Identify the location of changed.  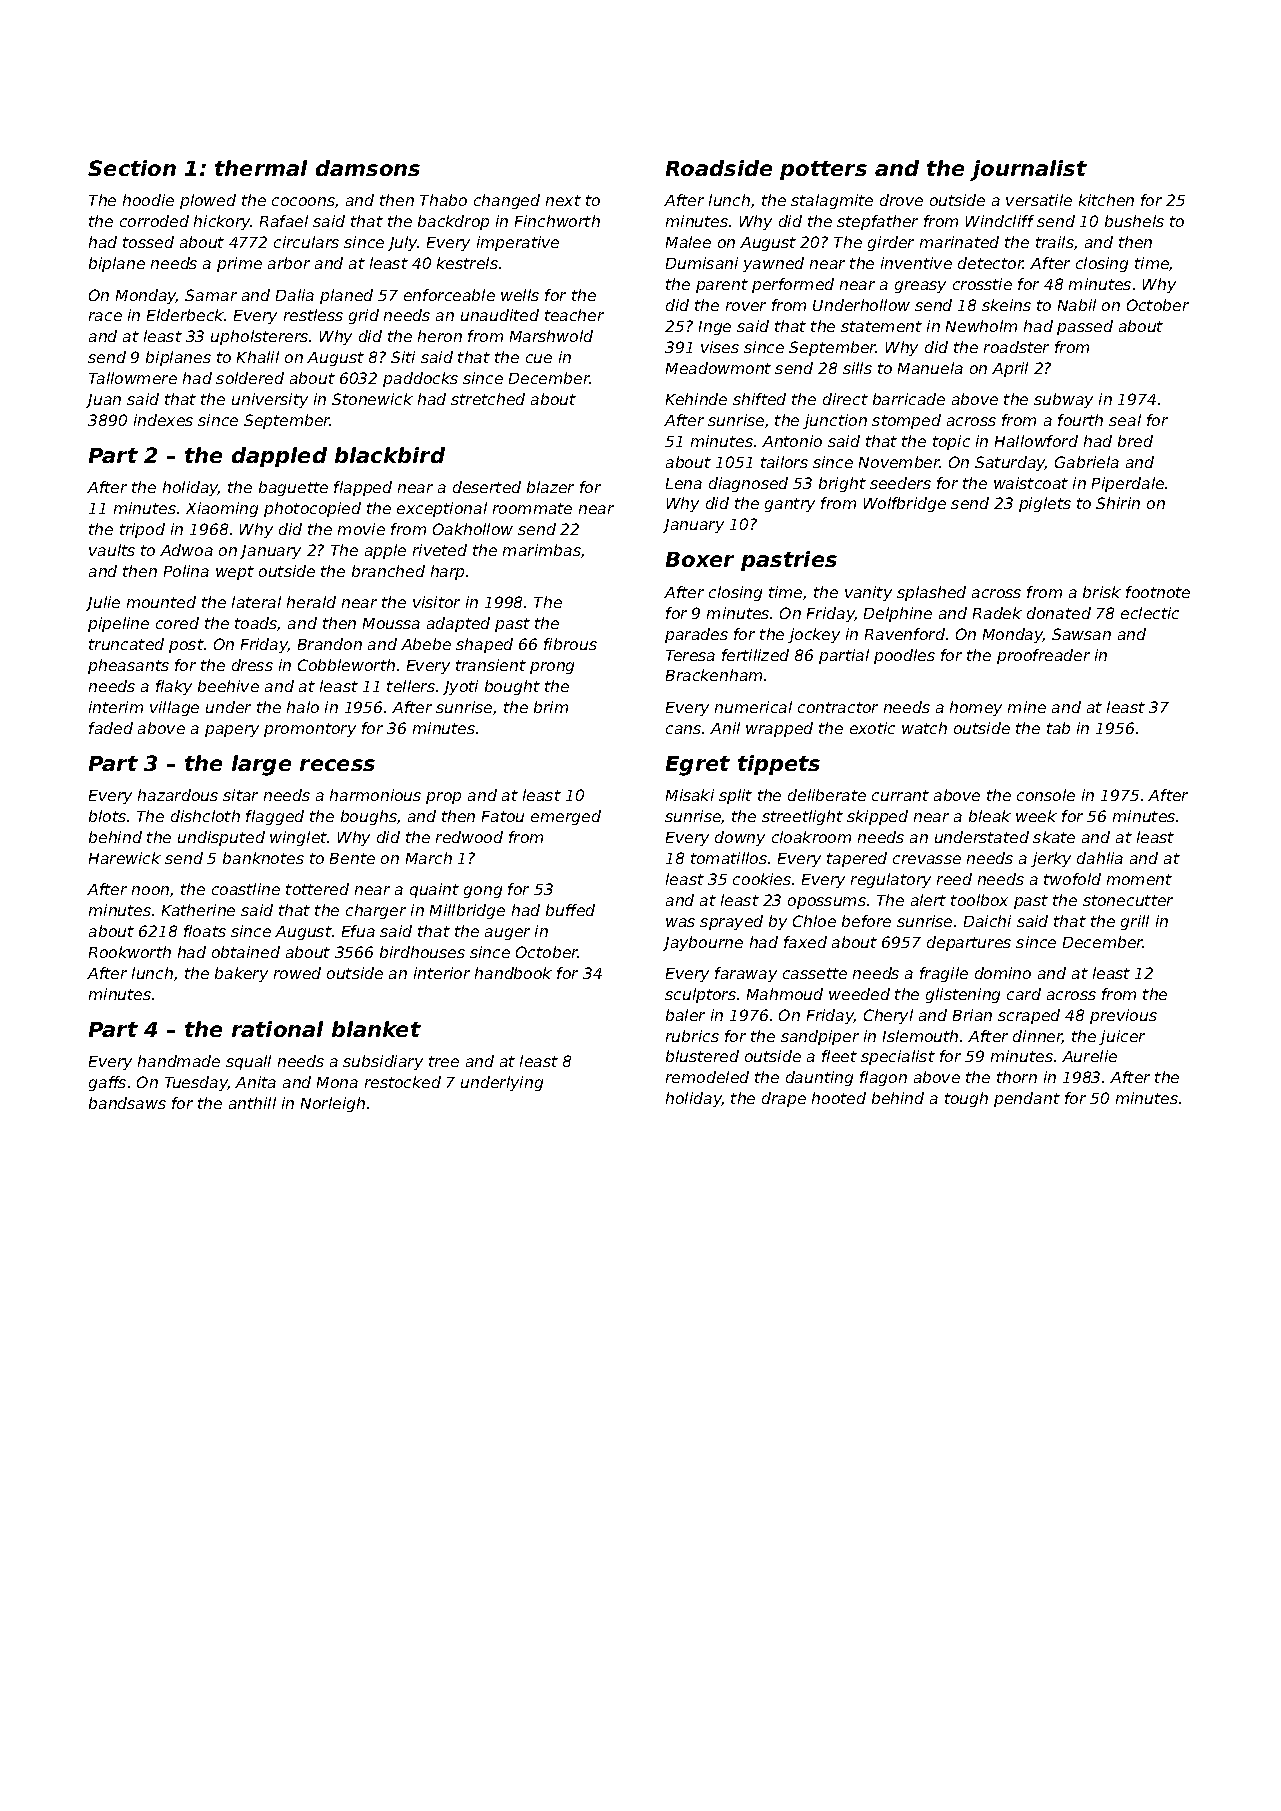
(507, 201).
